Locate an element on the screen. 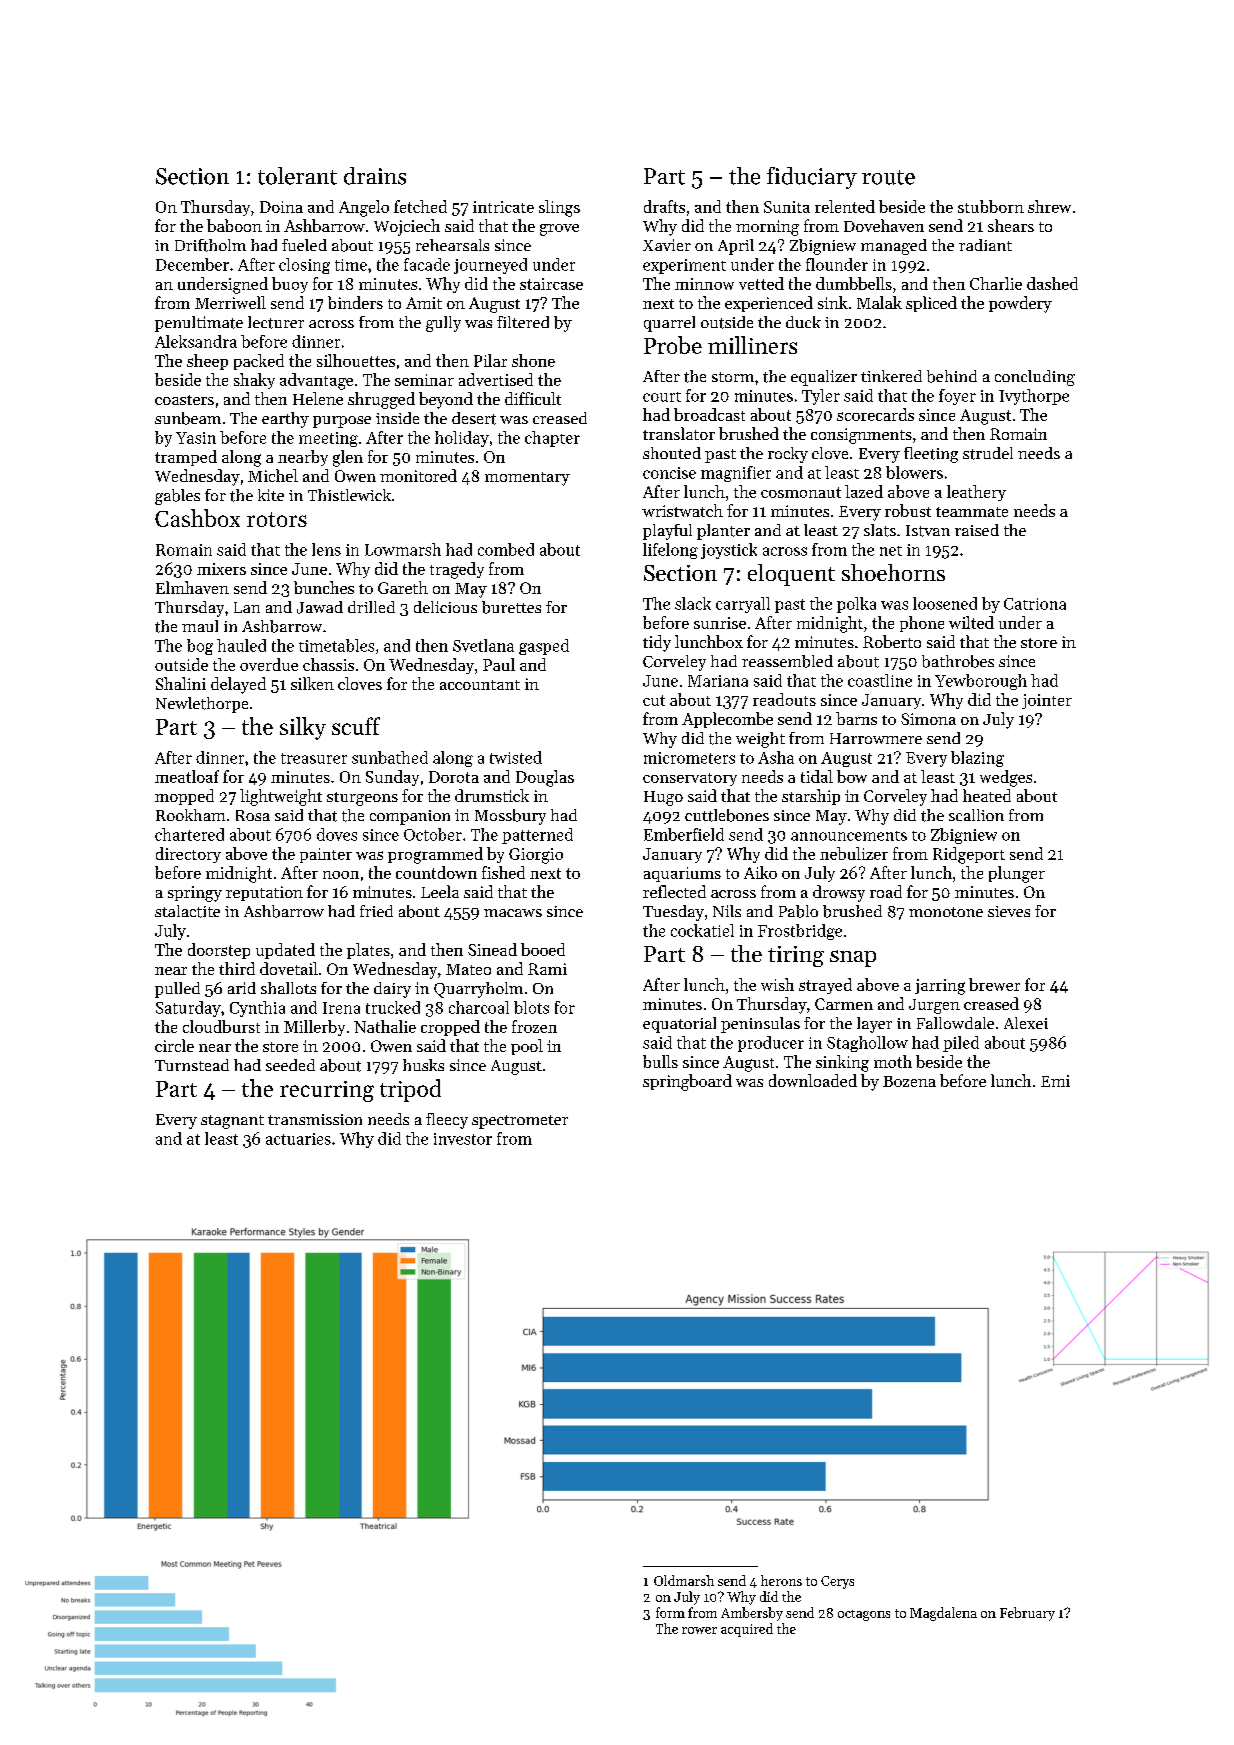 The image size is (1234, 1745). holiday is located at coordinates (462, 439).
